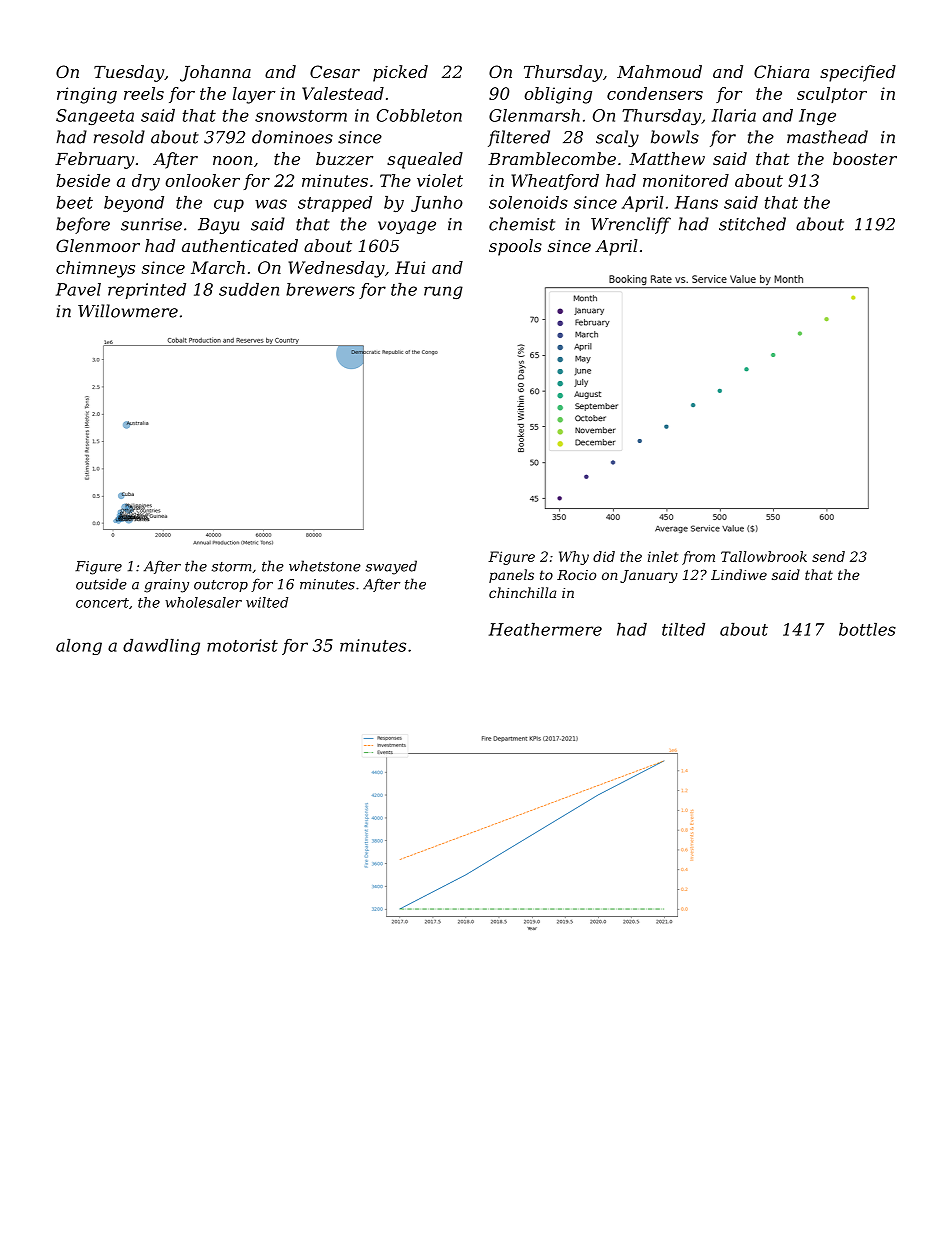 The width and height of the screenshot is (952, 1233). Describe the element at coordinates (867, 629) in the screenshot. I see `bottles` at that location.
